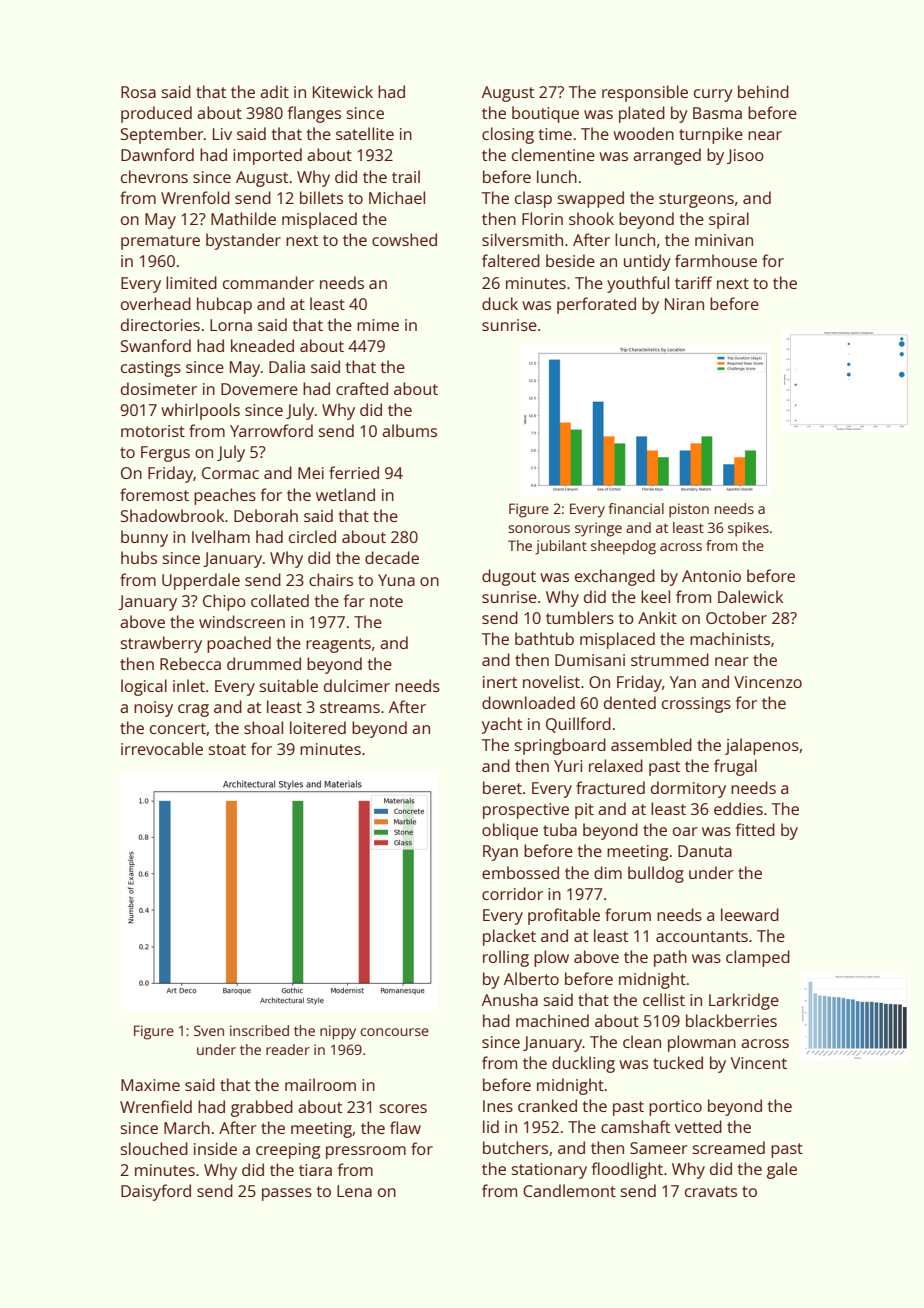  I want to click on crossings, so click(696, 705).
